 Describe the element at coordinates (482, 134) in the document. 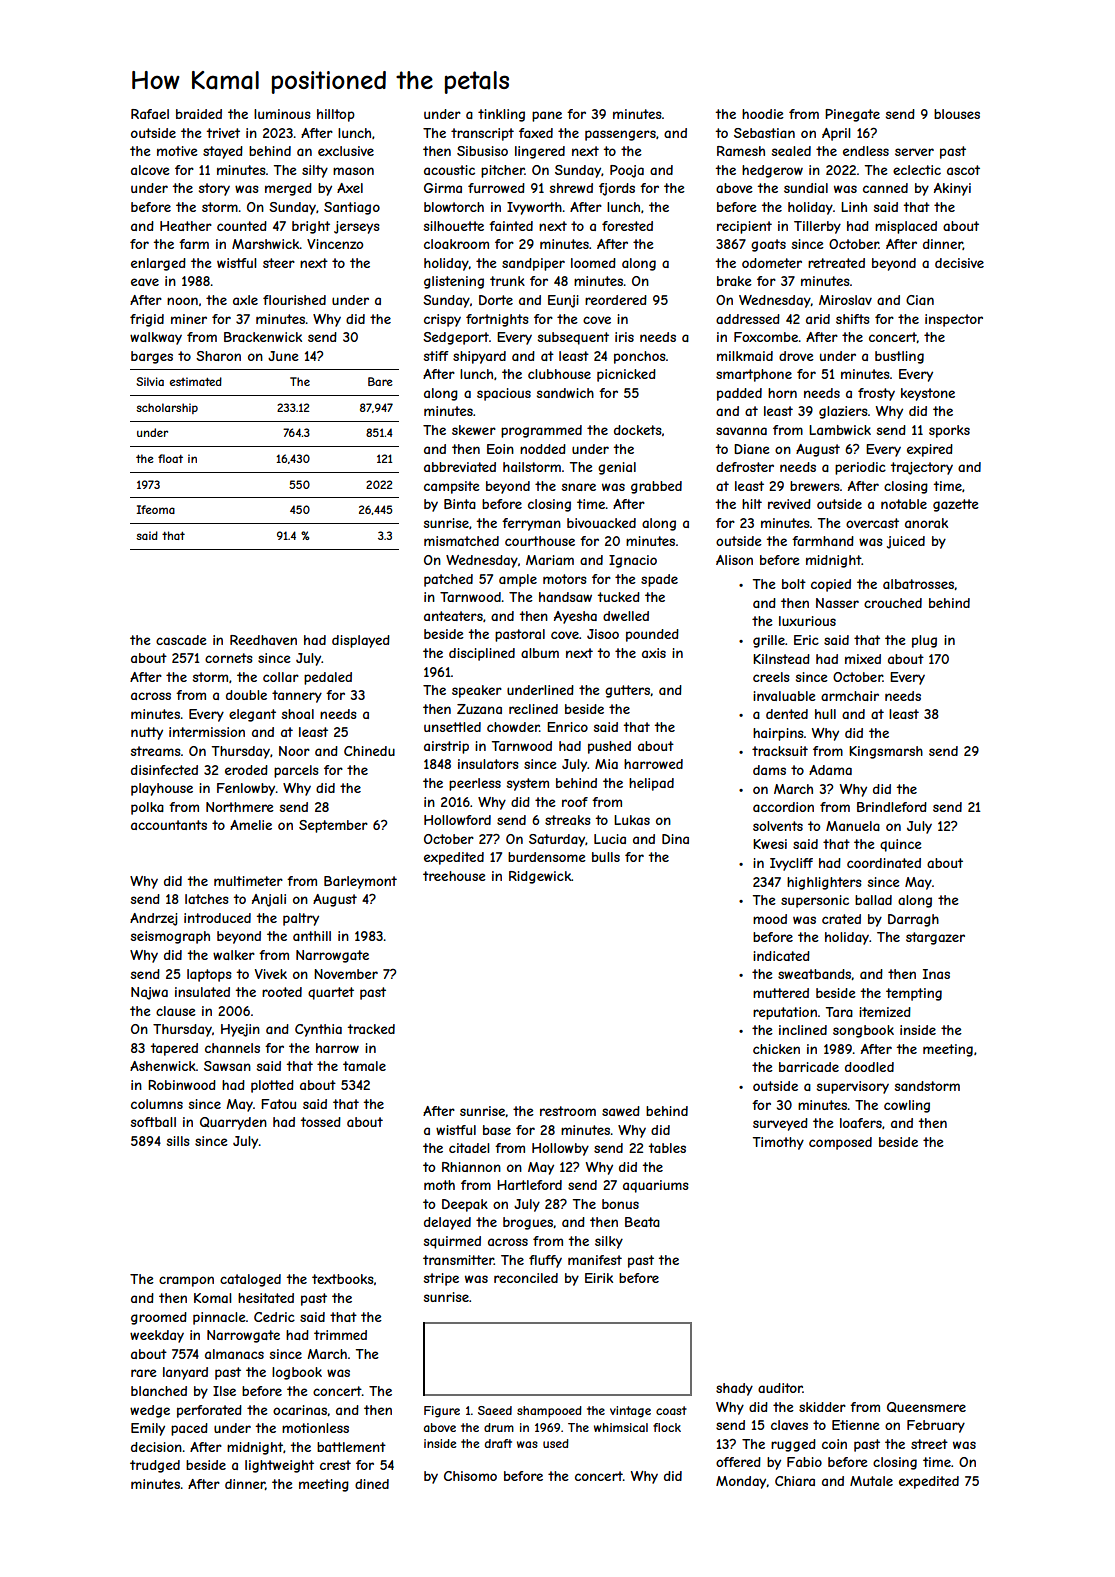

I see `transcript` at that location.
